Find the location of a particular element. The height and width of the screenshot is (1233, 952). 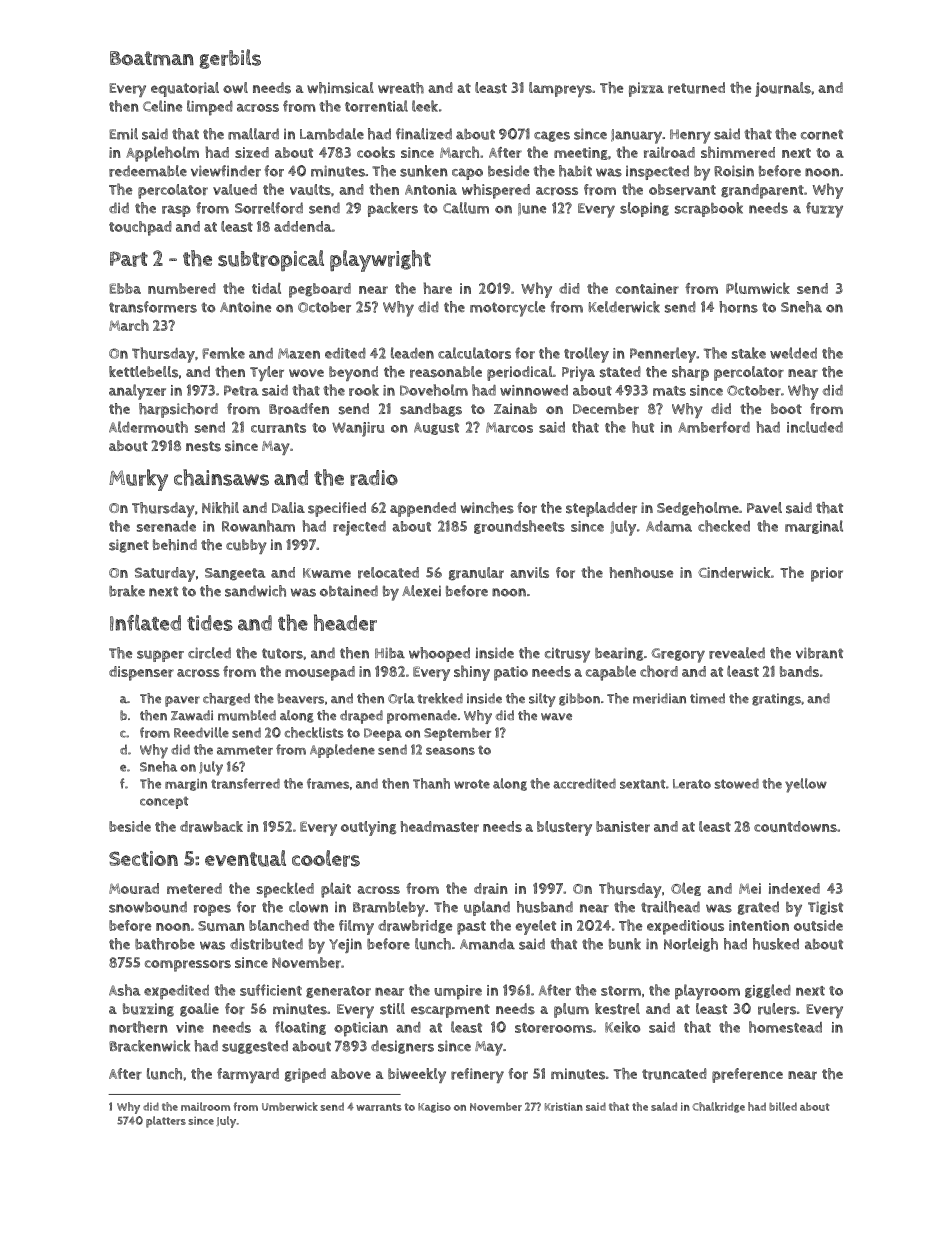

returned is located at coordinates (696, 88).
